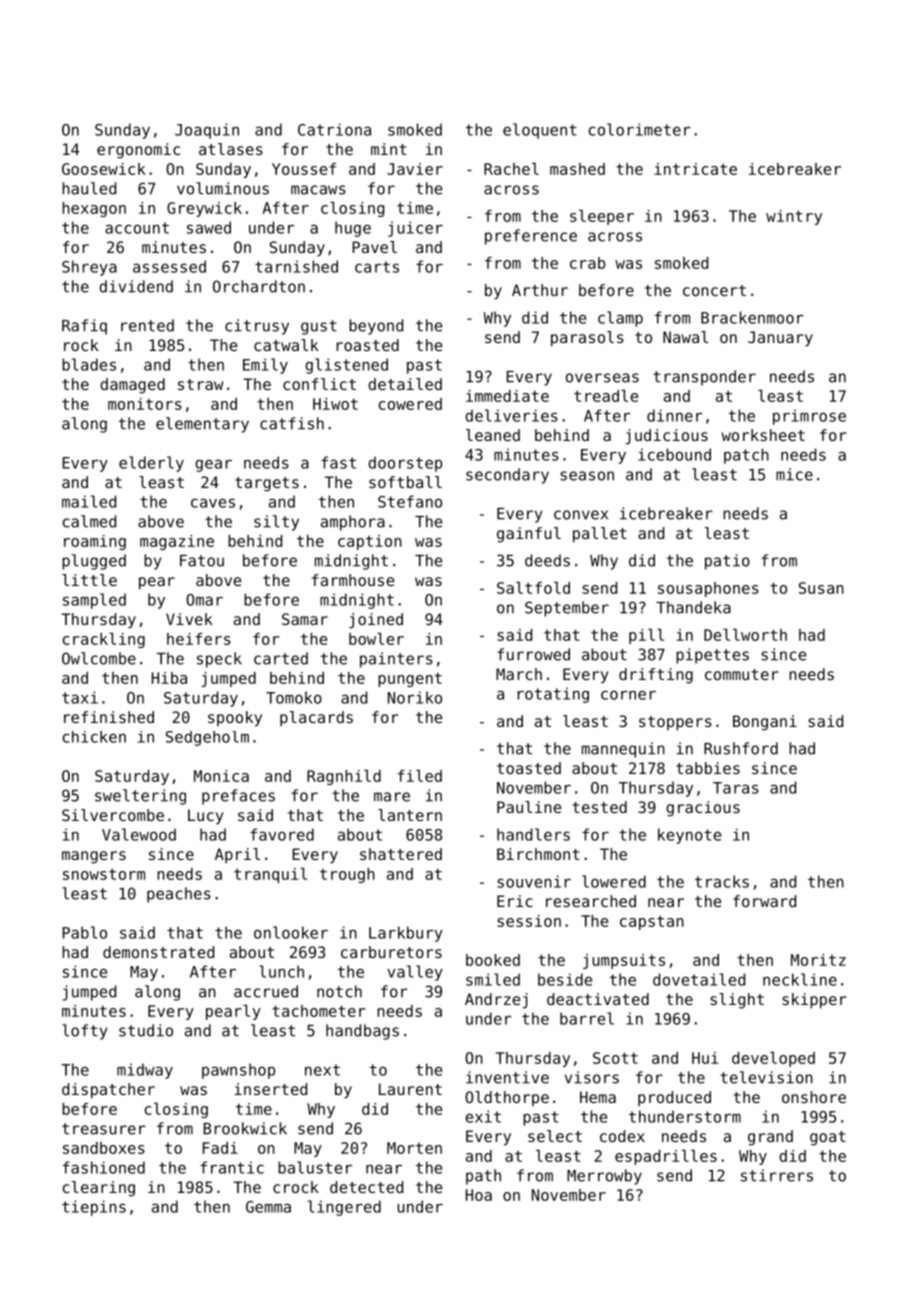 Image resolution: width=908 pixels, height=1316 pixels. What do you see at coordinates (604, 1177) in the screenshot?
I see `Merrowby` at bounding box center [604, 1177].
